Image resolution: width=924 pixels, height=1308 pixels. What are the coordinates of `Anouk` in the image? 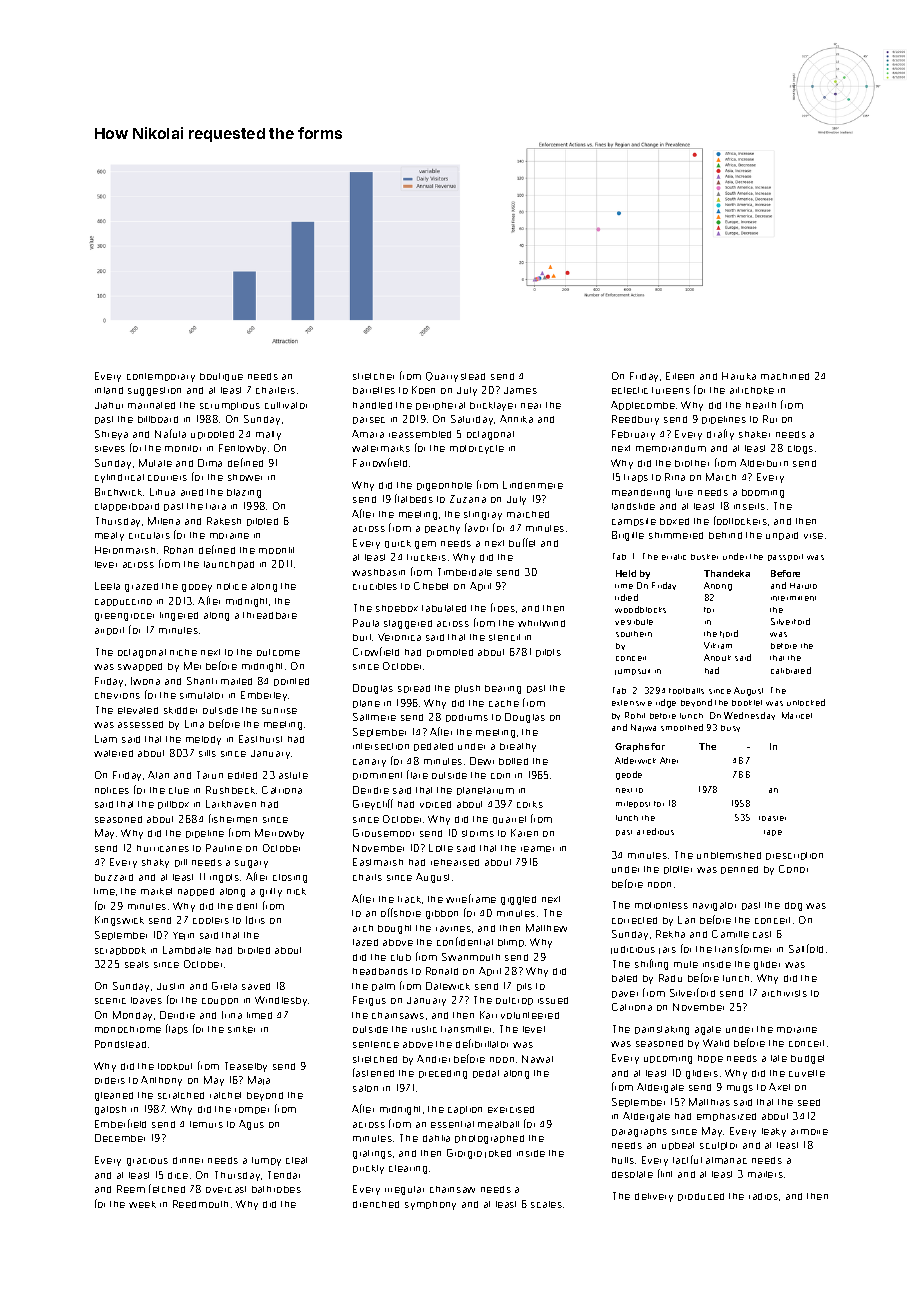 It's located at (717, 657).
